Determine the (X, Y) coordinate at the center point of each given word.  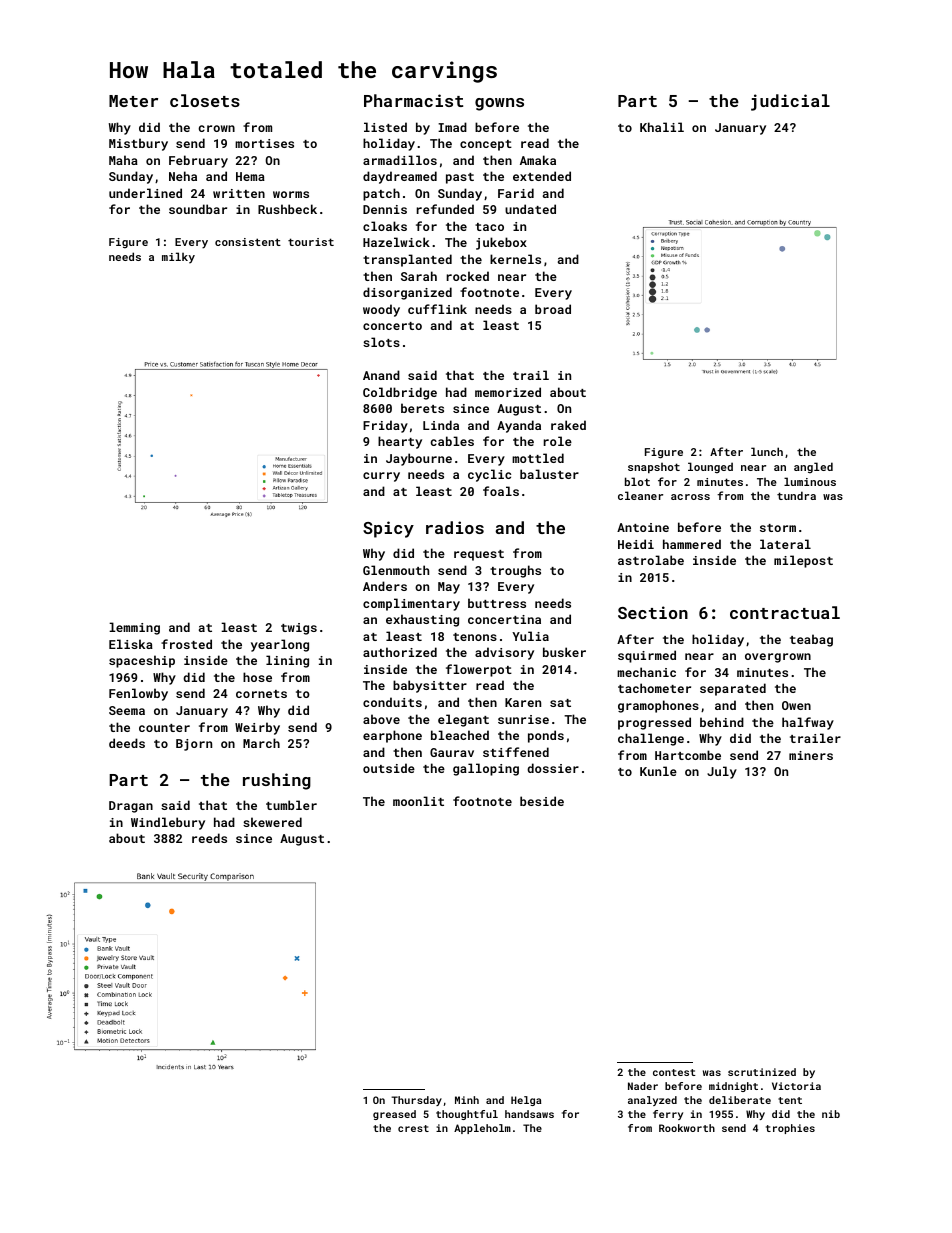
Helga (526, 1101)
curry (381, 477)
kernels (515, 259)
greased (394, 1115)
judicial (790, 102)
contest (674, 1072)
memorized (508, 392)
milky (178, 258)
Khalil (662, 127)
